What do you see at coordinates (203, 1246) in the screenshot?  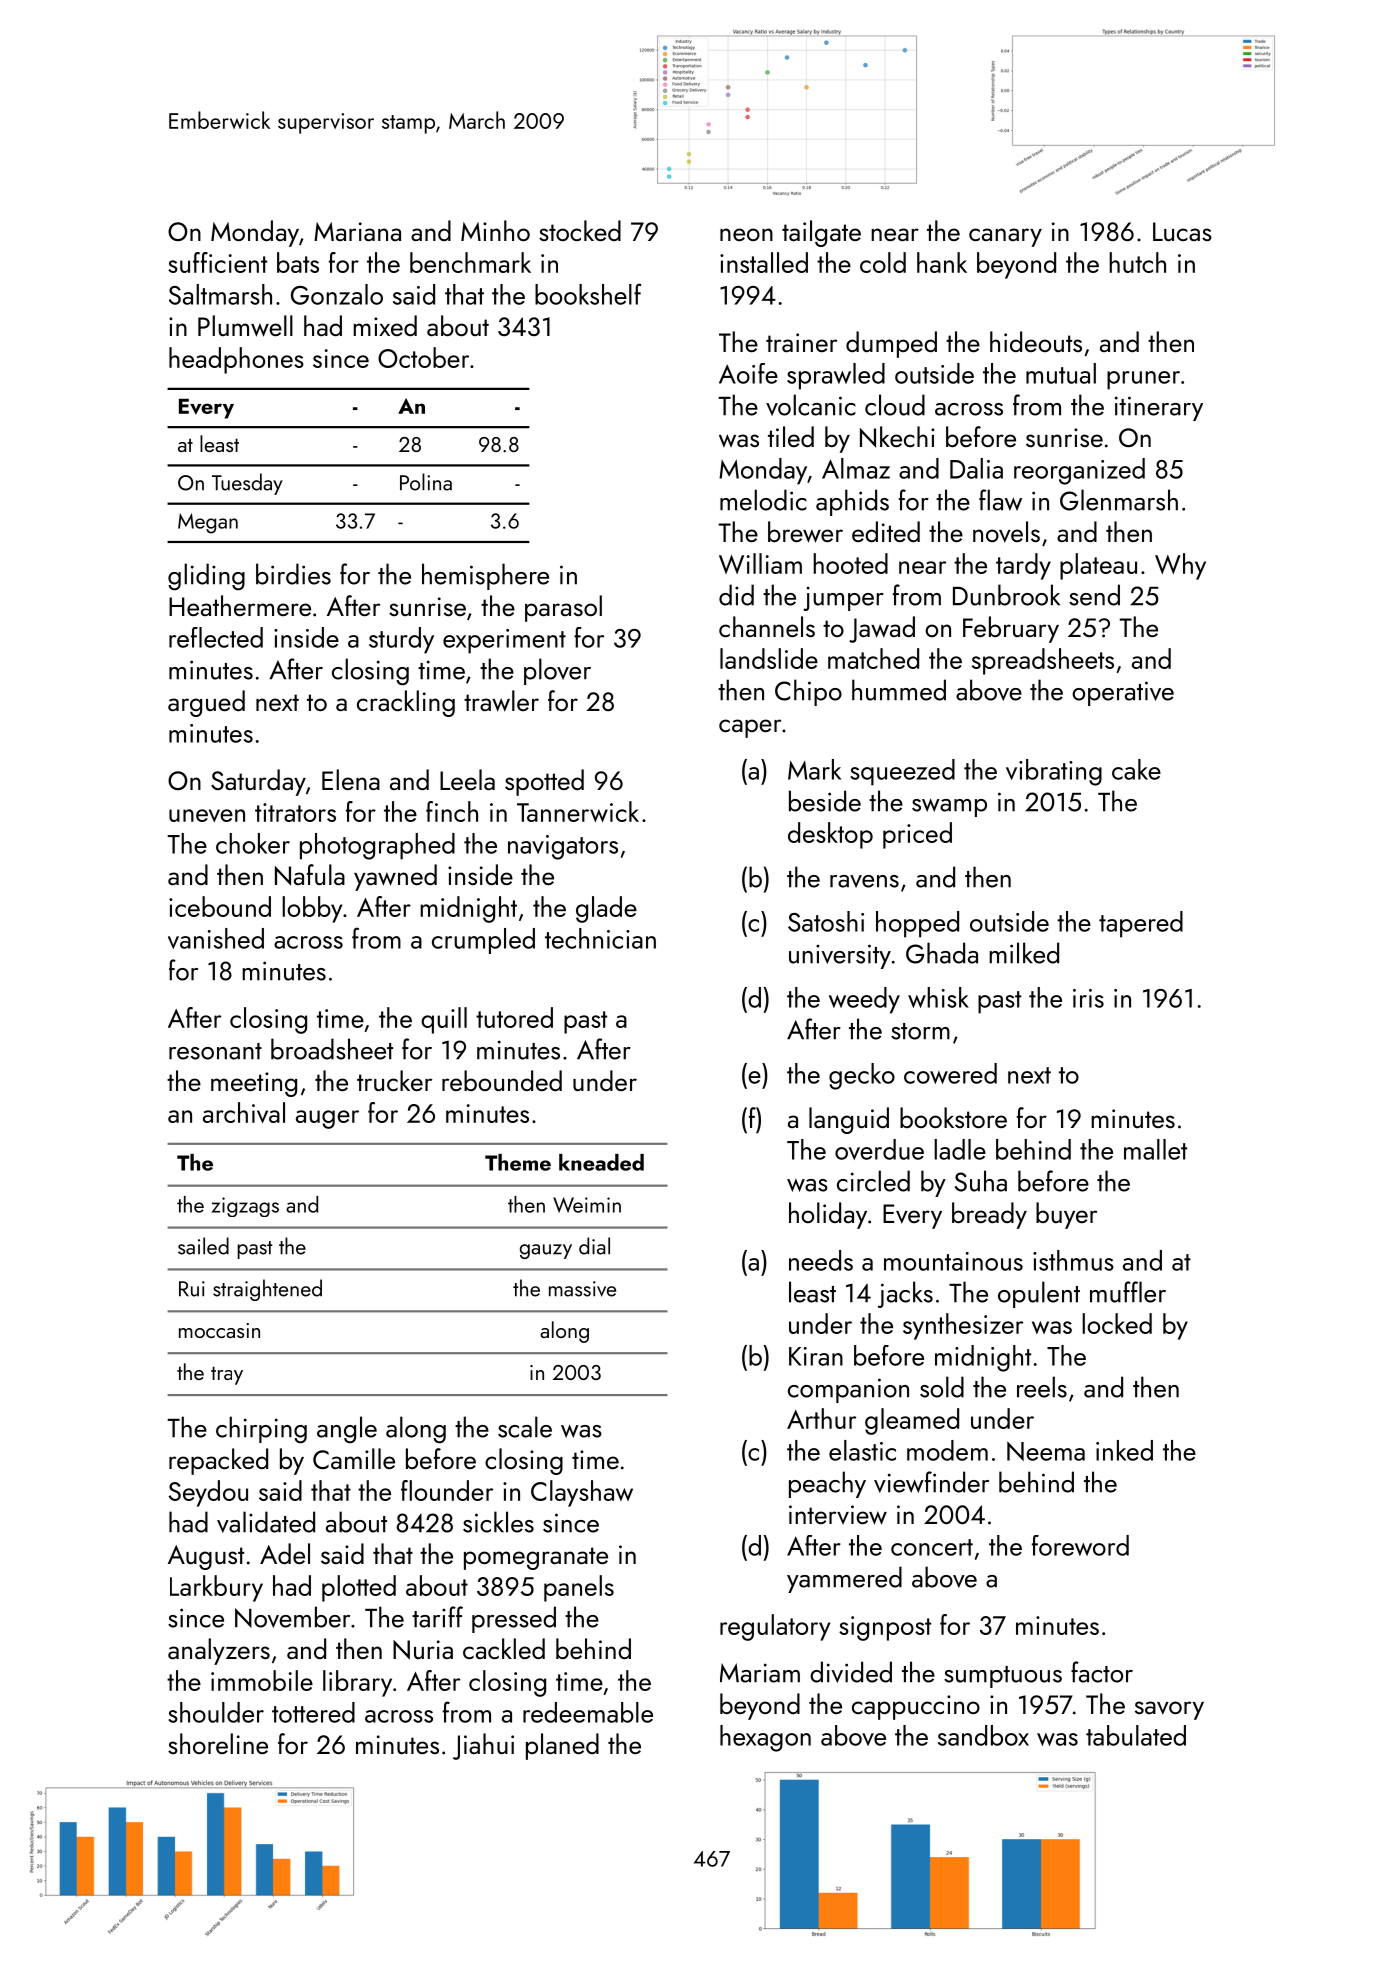 I see `sailed` at bounding box center [203, 1246].
